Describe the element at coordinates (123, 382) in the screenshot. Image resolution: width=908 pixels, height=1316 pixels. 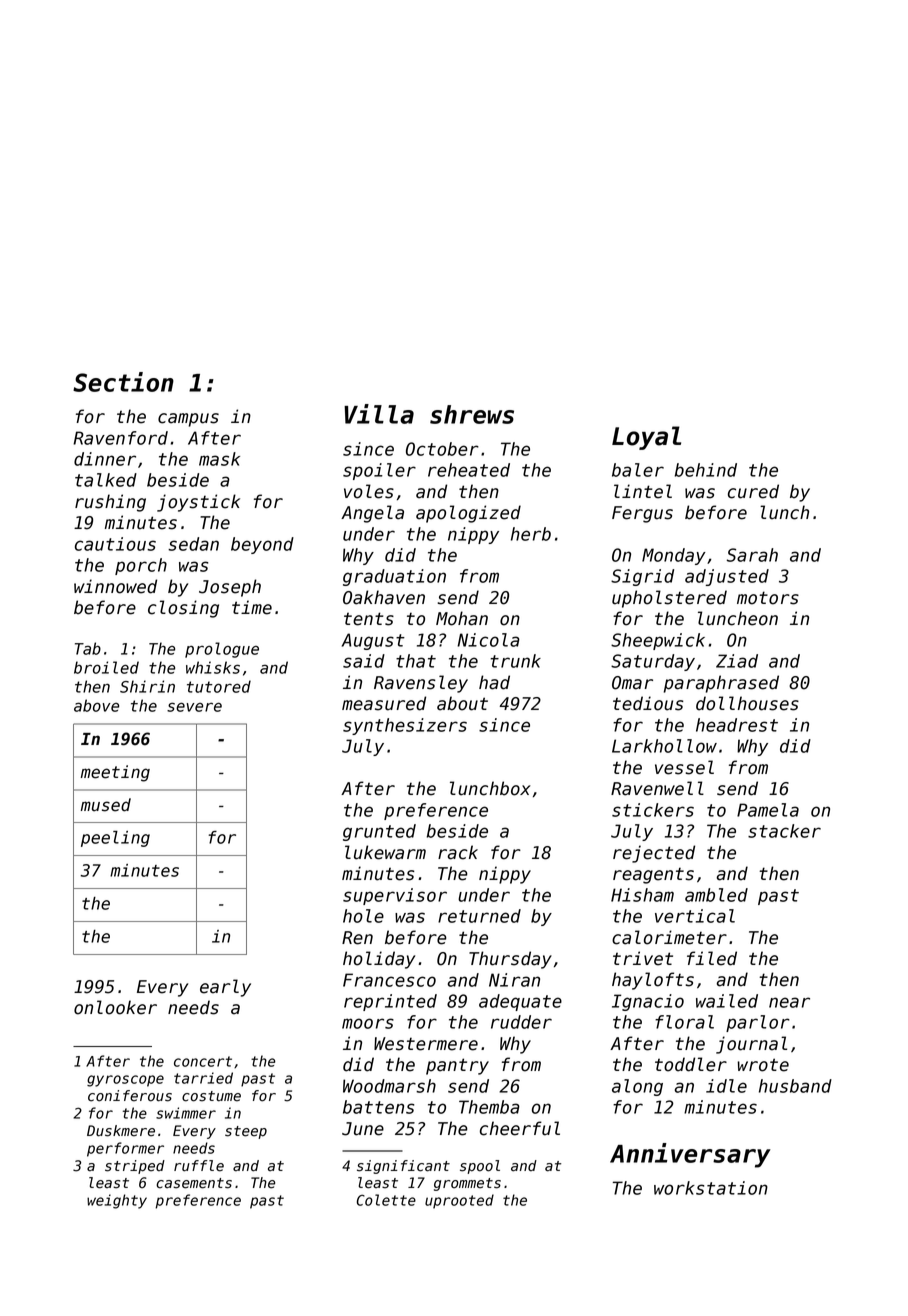
I see `Section` at that location.
